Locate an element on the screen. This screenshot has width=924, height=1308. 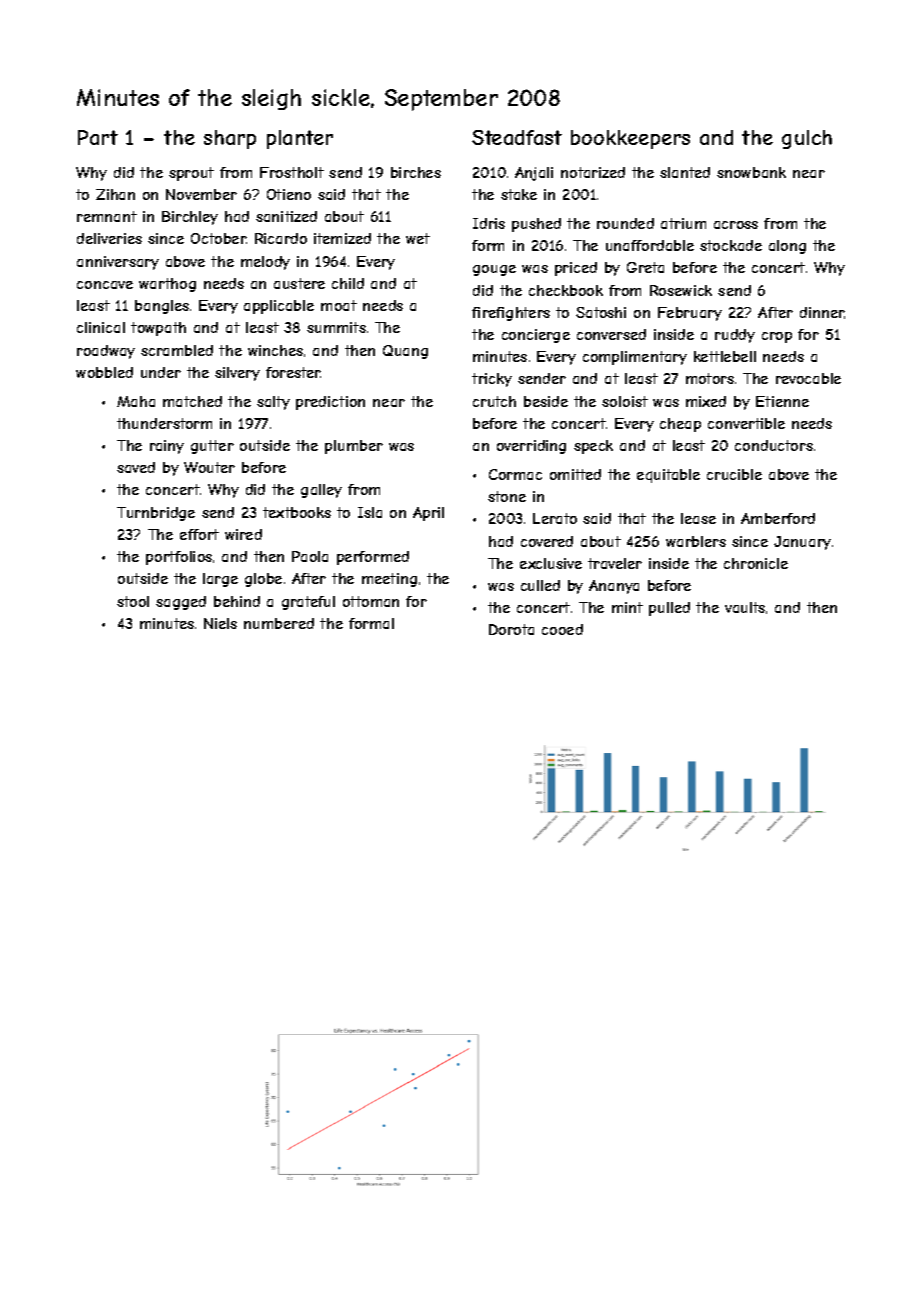
warblers is located at coordinates (696, 541).
